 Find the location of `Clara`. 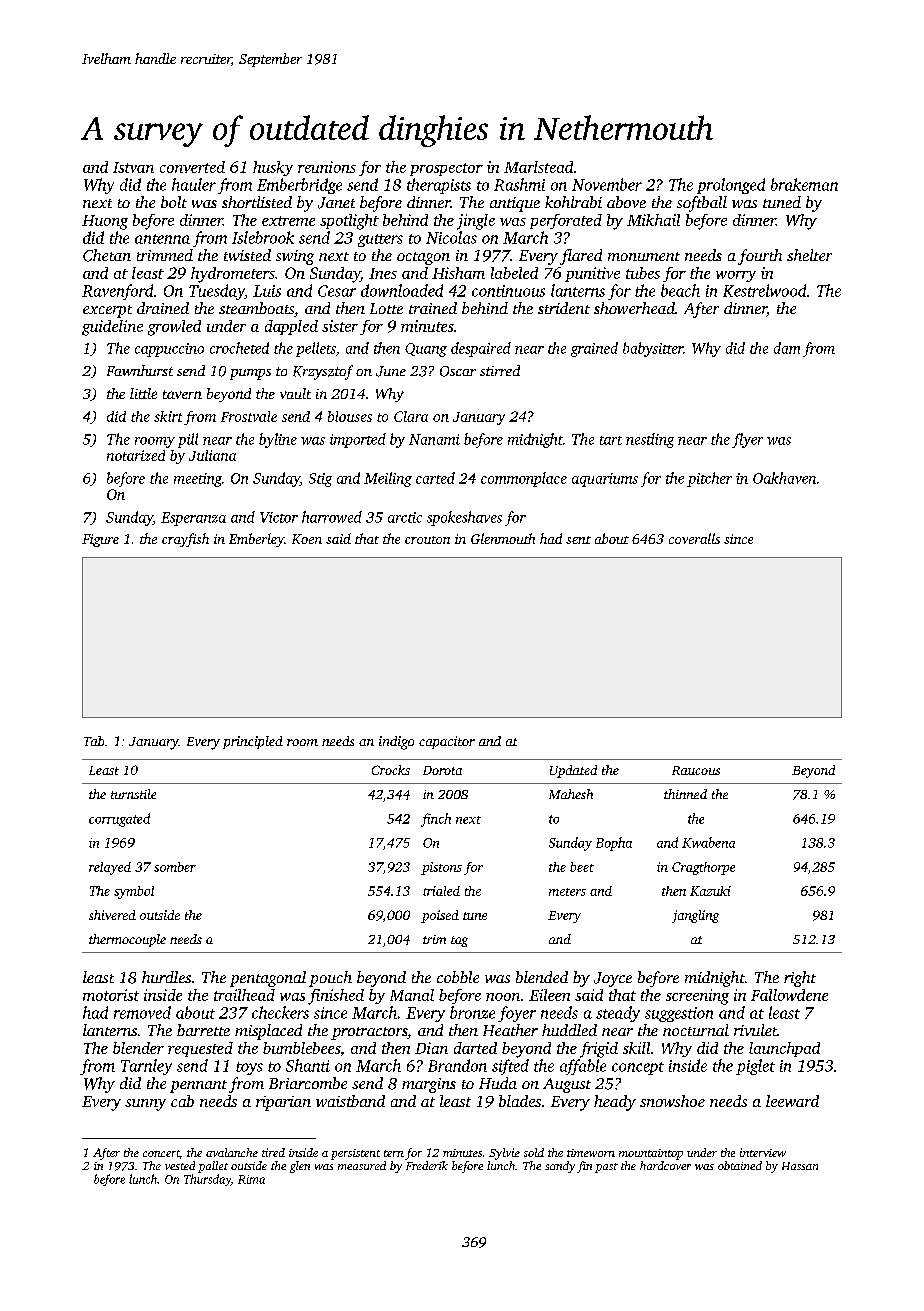

Clara is located at coordinates (411, 416).
